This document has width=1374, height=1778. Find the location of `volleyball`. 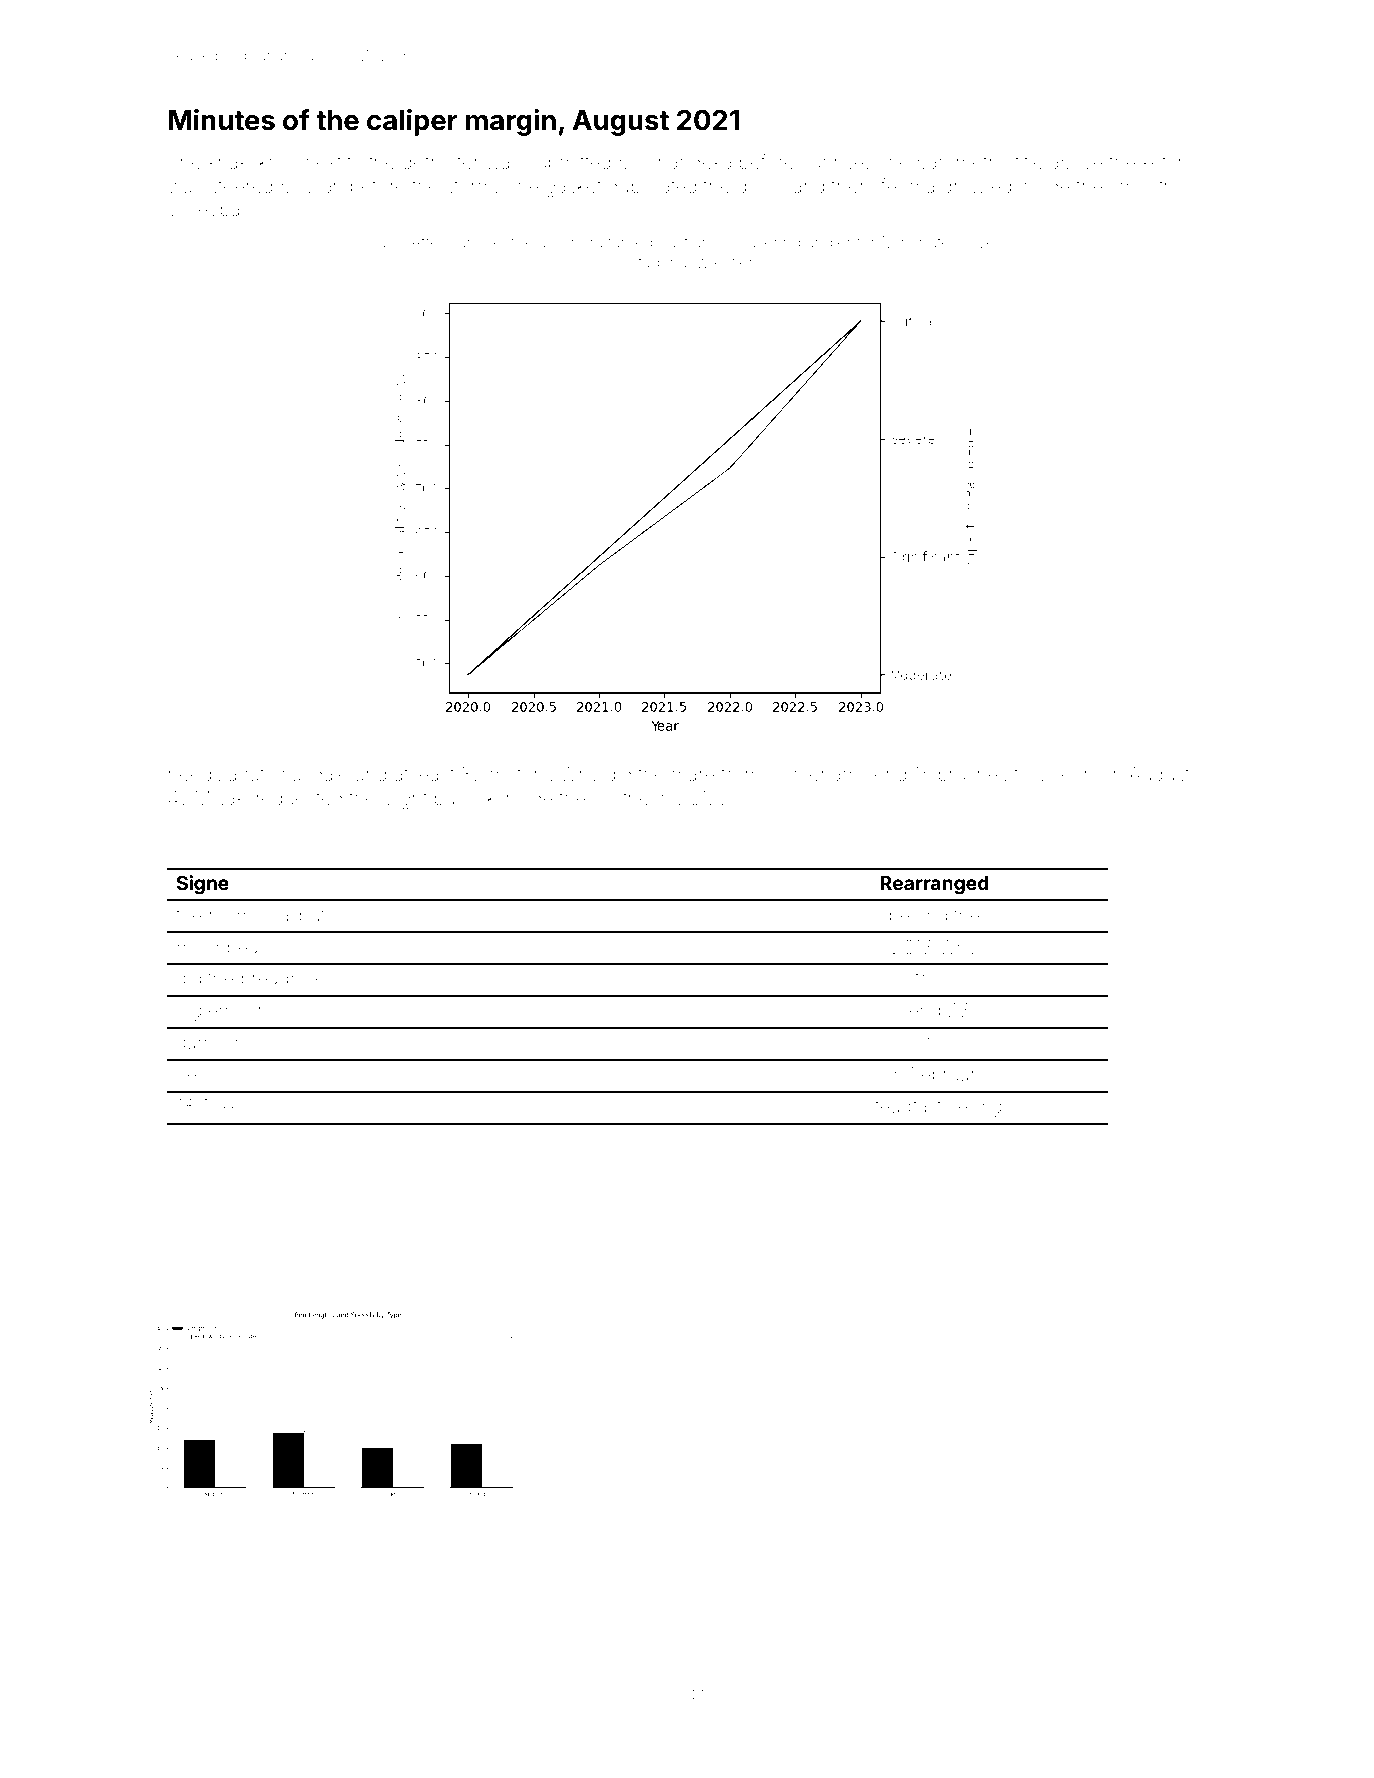

volleyball is located at coordinates (208, 211).
